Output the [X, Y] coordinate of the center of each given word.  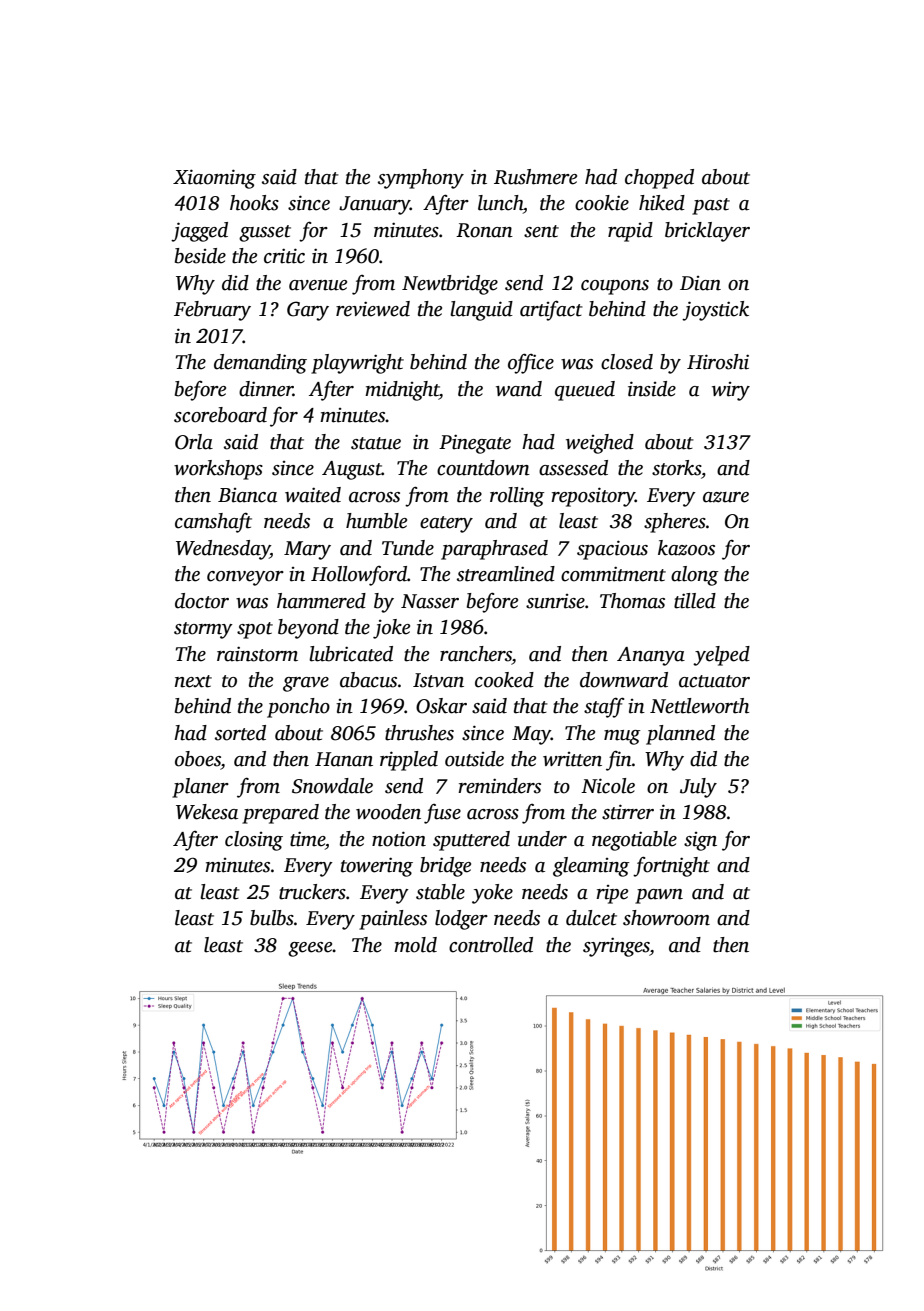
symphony [421, 179]
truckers [312, 892]
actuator [714, 681]
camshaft [213, 522]
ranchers [476, 654]
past [711, 206]
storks [676, 468]
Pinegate [475, 444]
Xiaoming [214, 179]
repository [593, 497]
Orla [194, 442]
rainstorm [257, 654]
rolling [517, 497]
